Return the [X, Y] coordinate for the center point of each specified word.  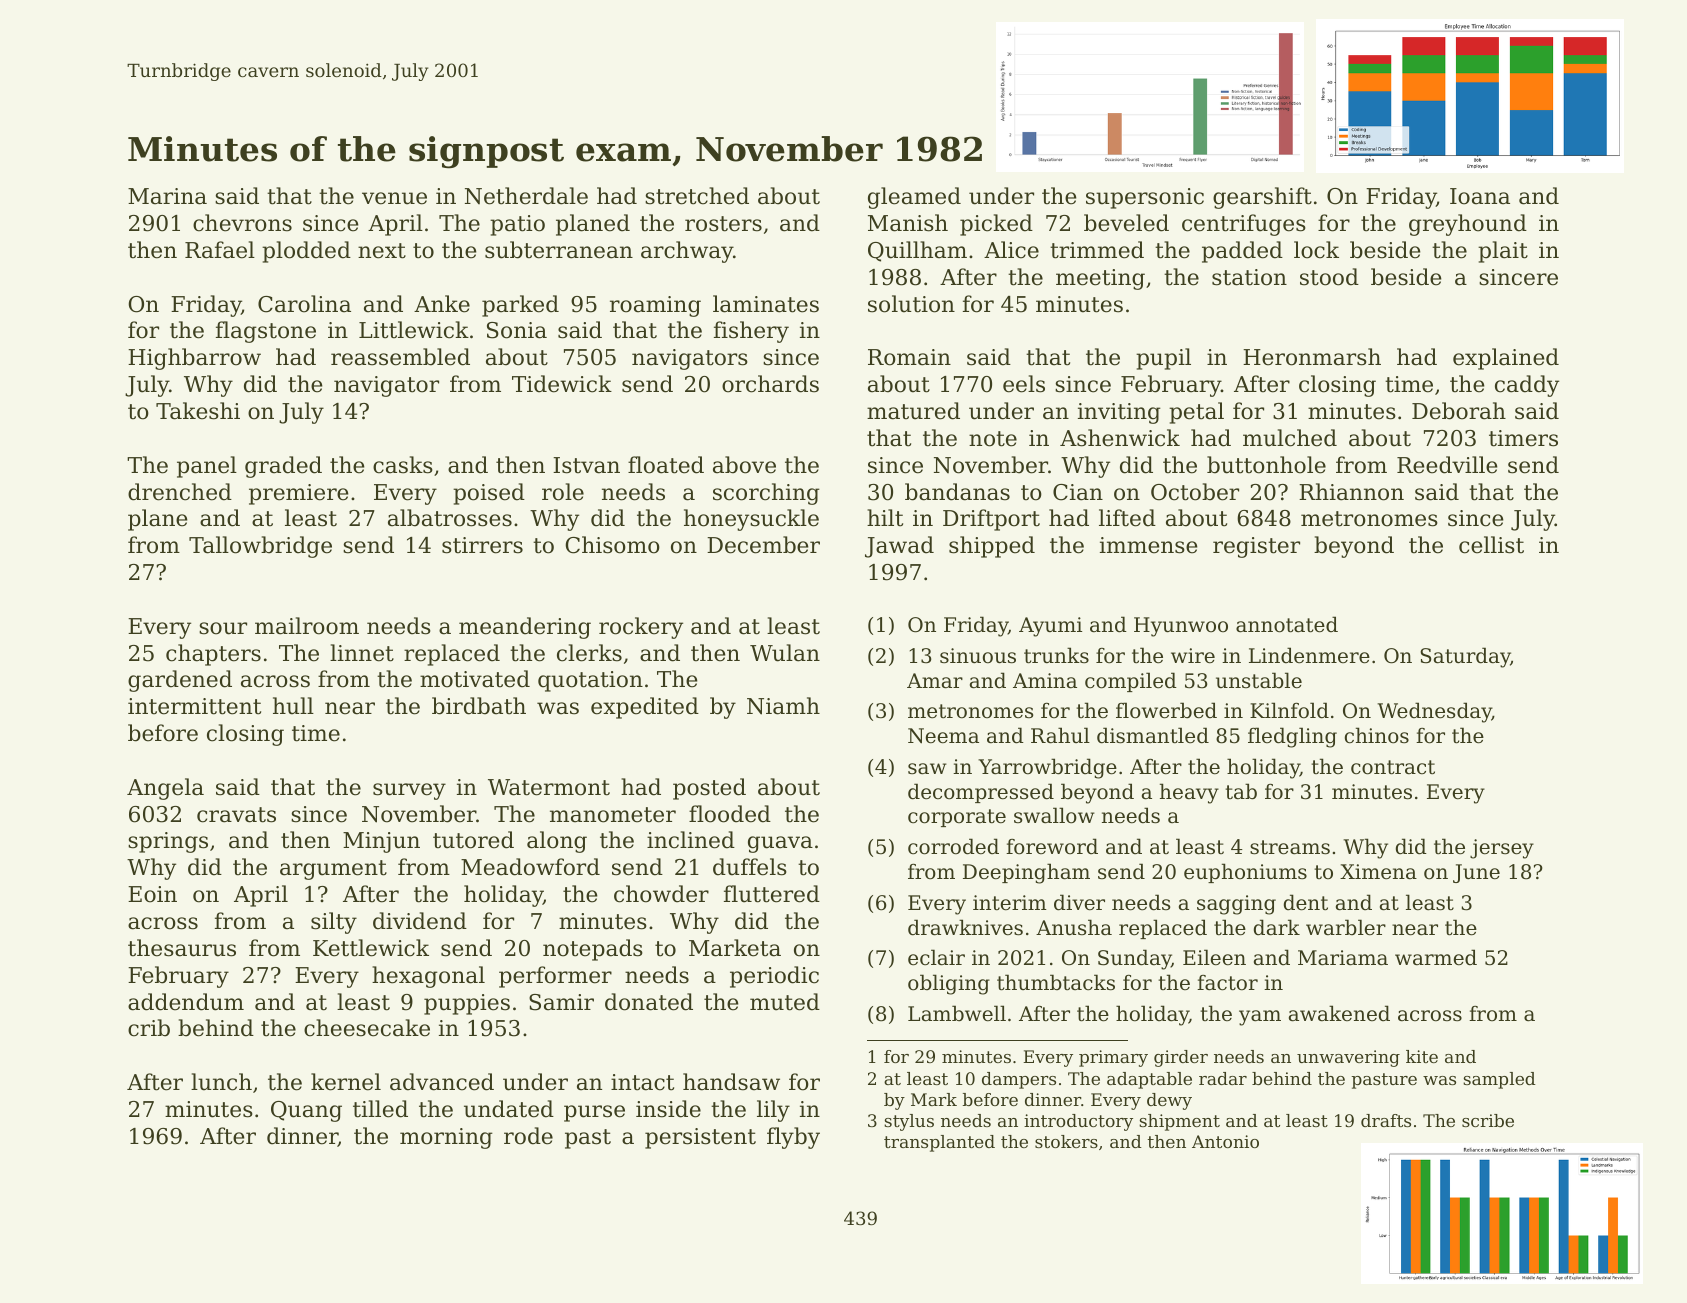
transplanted [939, 1143]
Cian [1078, 492]
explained [1506, 359]
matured [913, 411]
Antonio [1225, 1141]
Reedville [1447, 465]
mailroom [307, 626]
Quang [306, 1111]
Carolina [304, 304]
